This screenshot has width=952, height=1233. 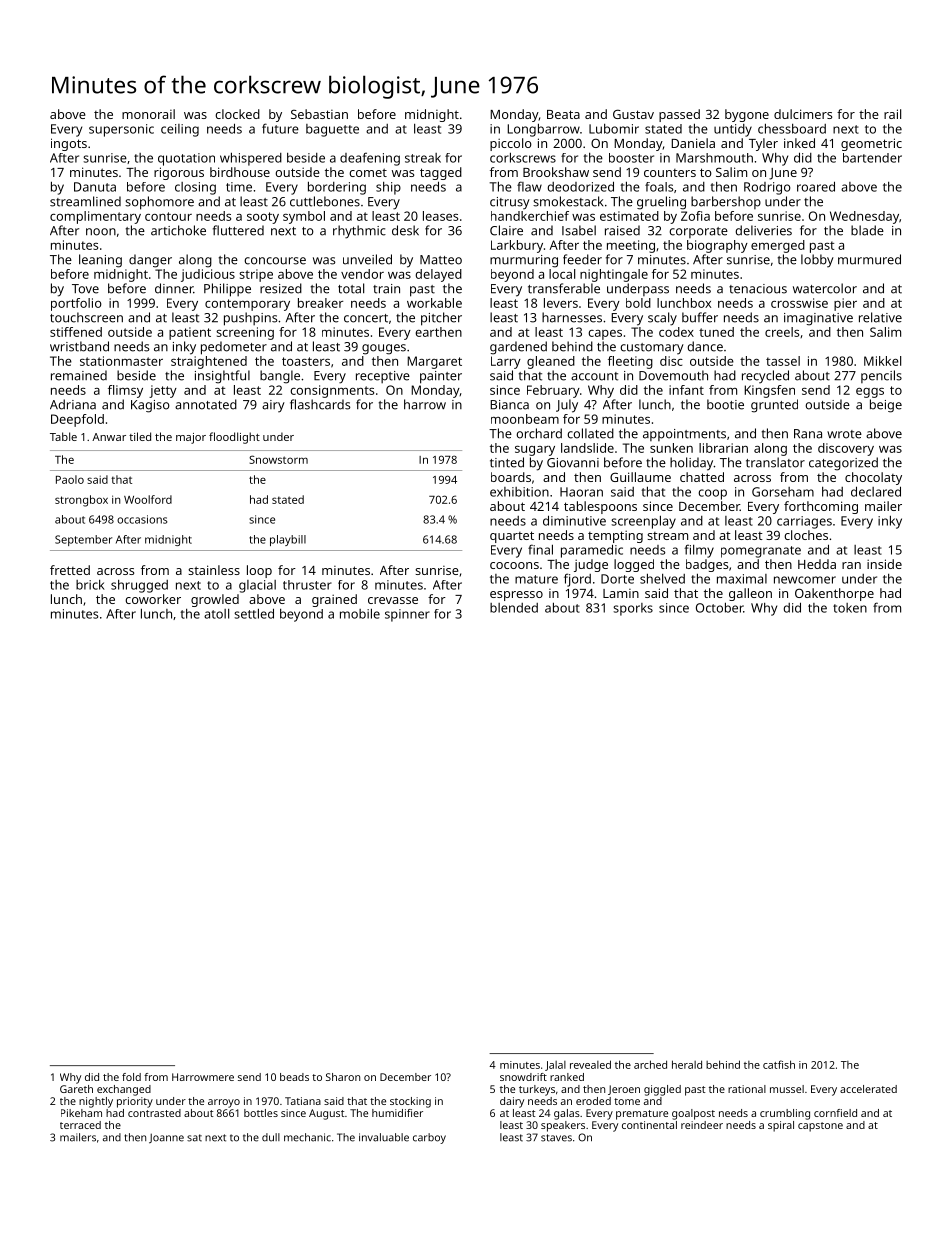 What do you see at coordinates (779, 1064) in the screenshot?
I see `catfish` at bounding box center [779, 1064].
